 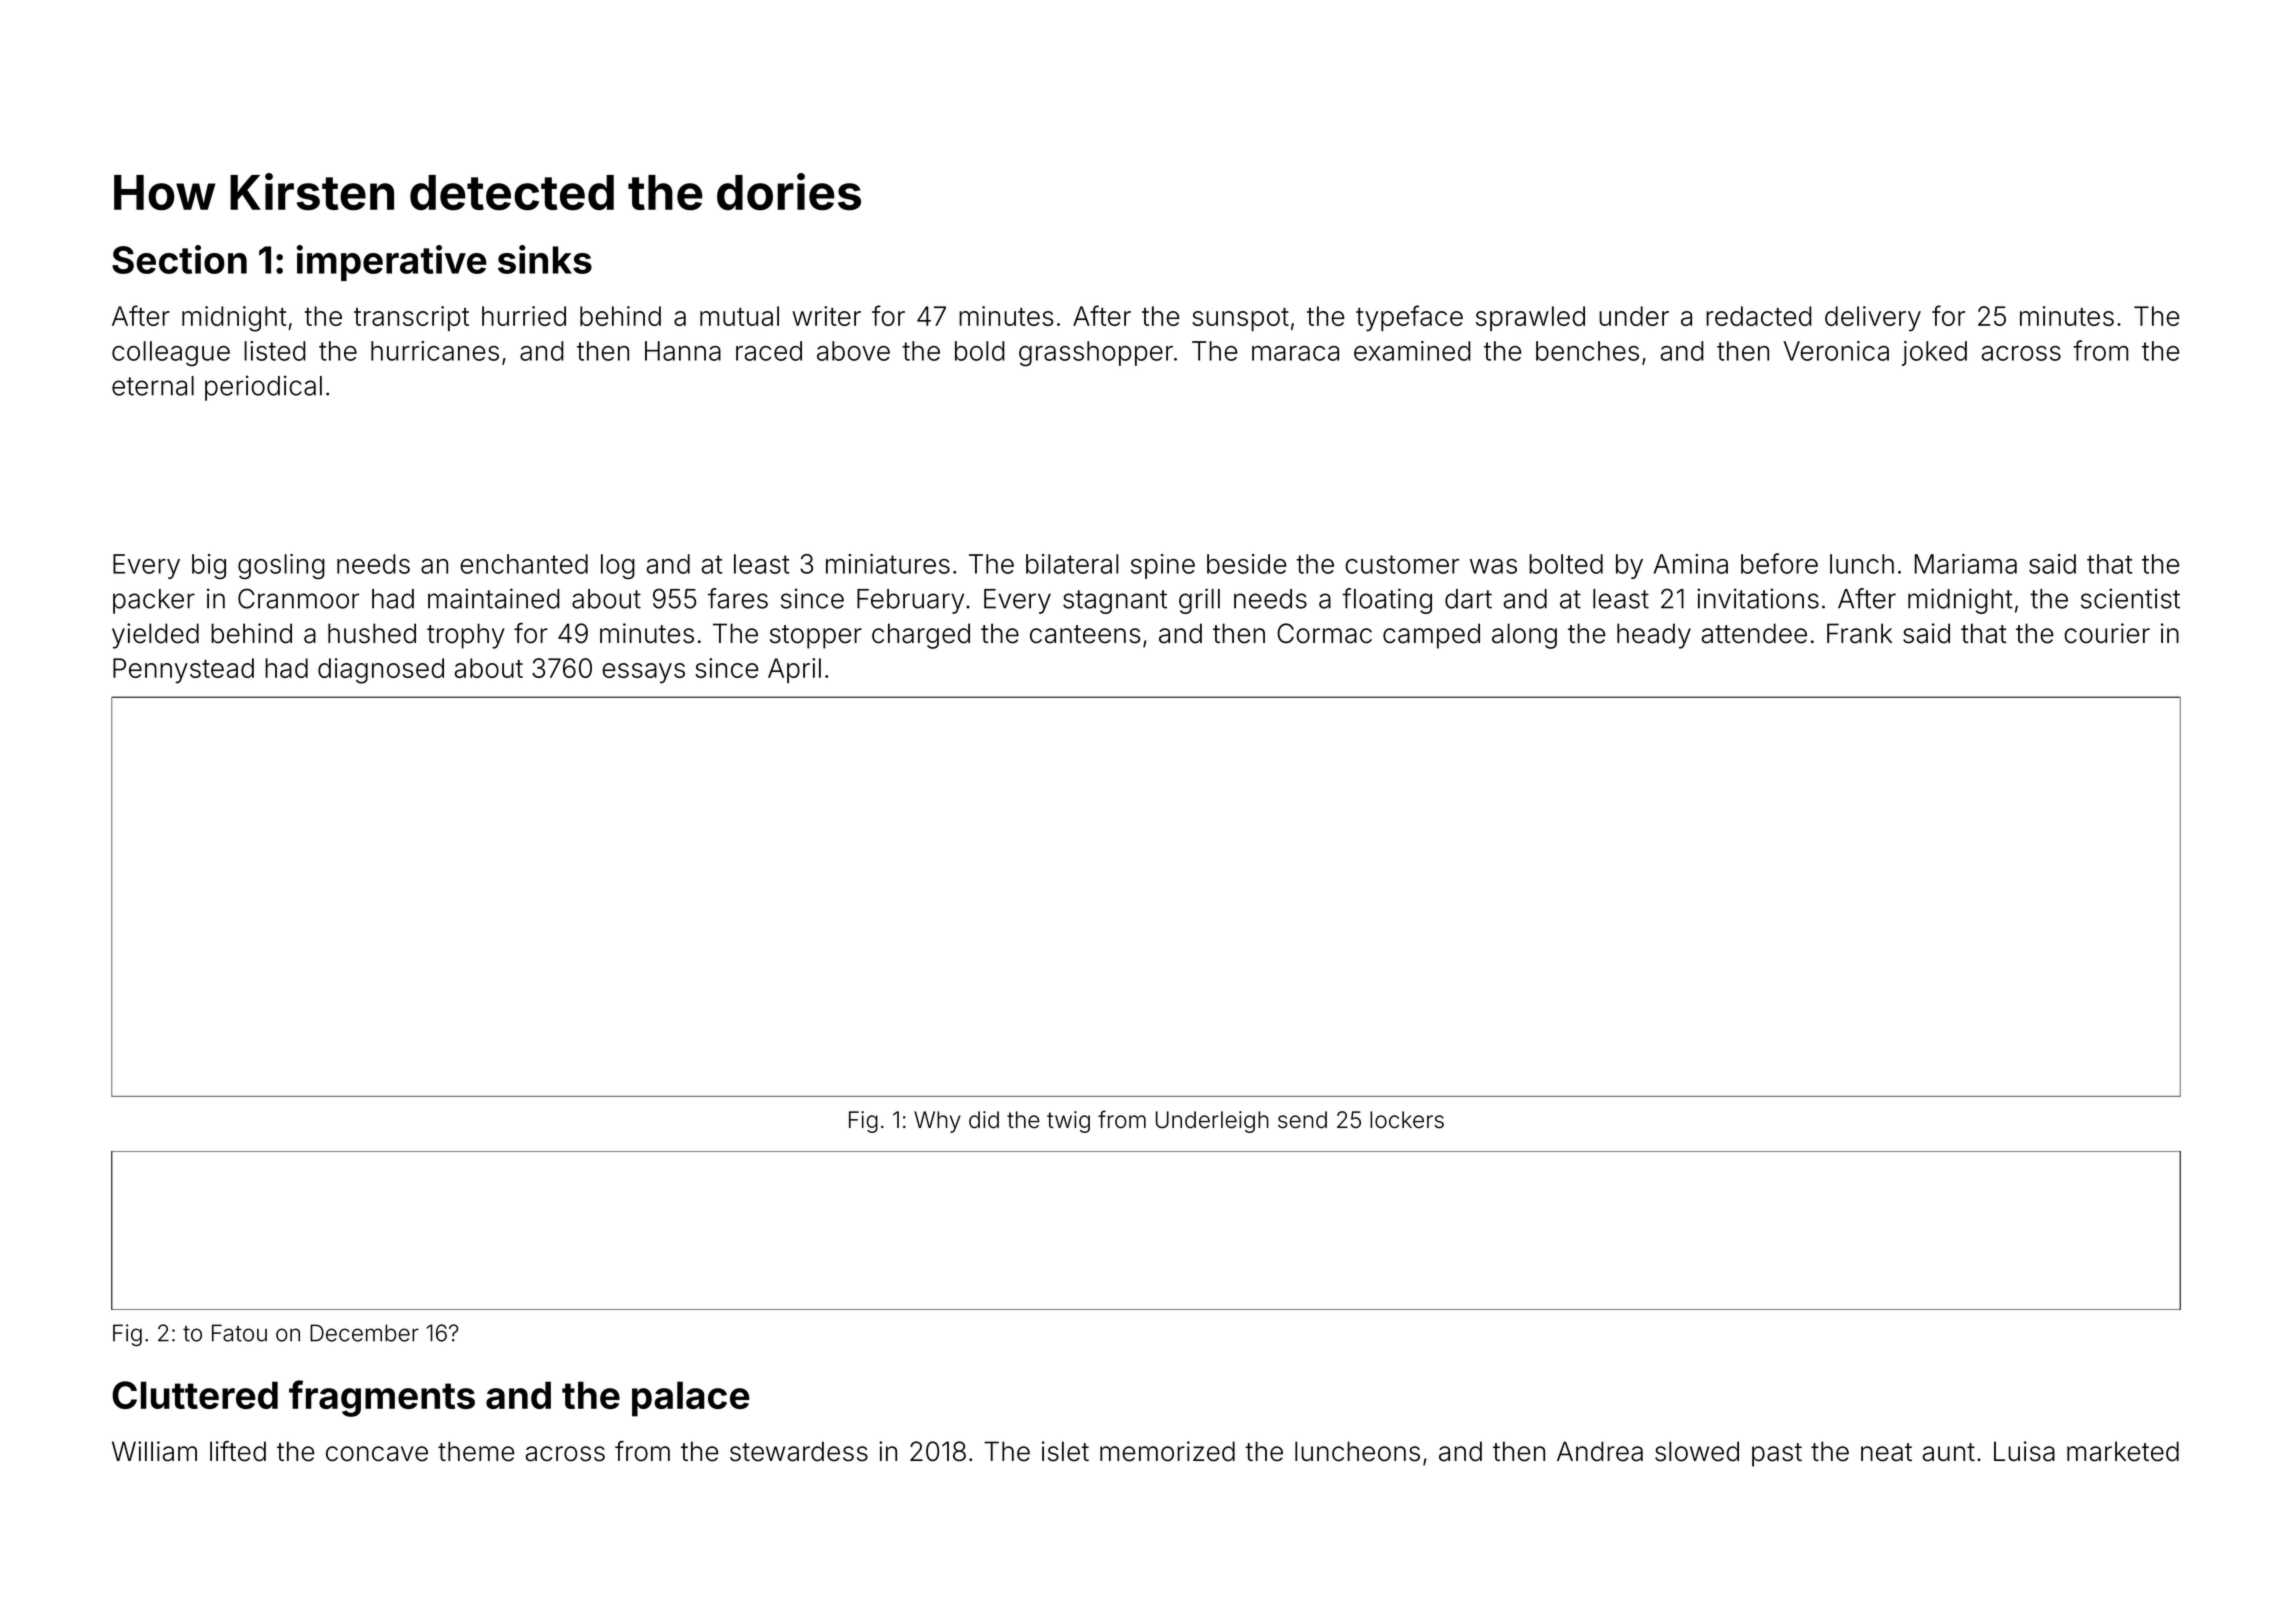 What do you see at coordinates (794, 670) in the screenshot?
I see `April` at bounding box center [794, 670].
